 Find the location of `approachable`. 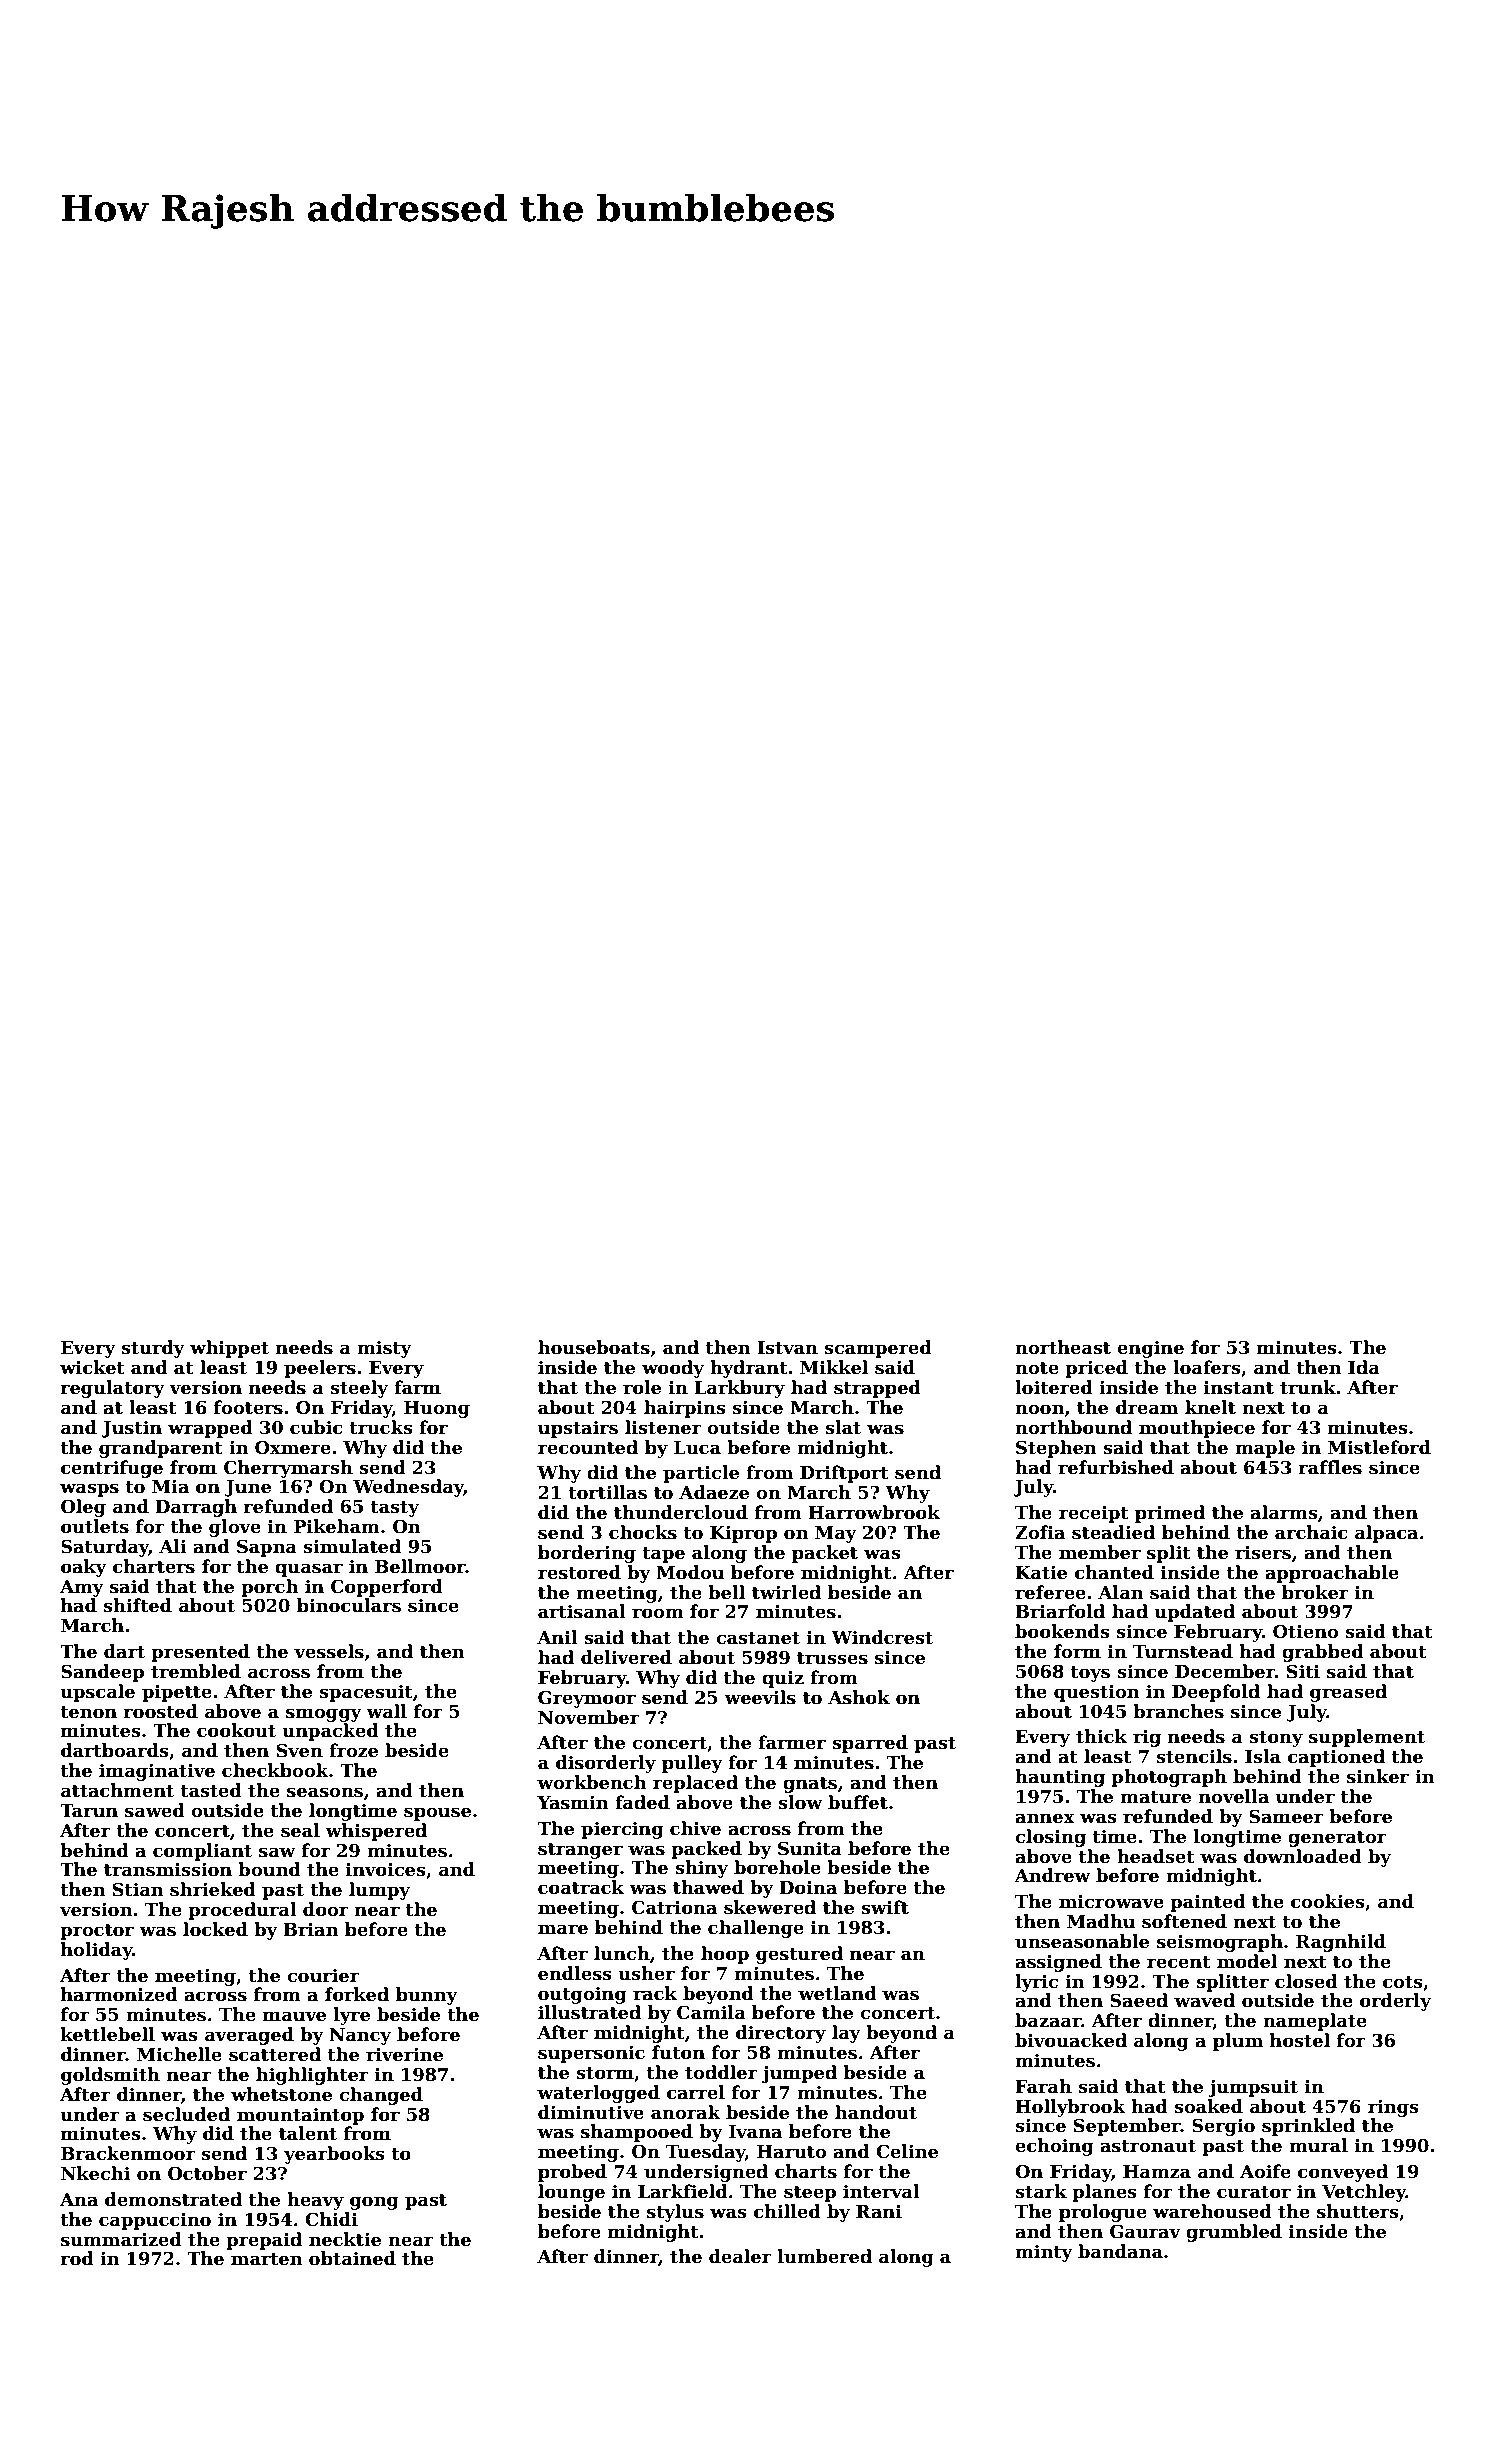

approachable is located at coordinates (1332, 1574).
